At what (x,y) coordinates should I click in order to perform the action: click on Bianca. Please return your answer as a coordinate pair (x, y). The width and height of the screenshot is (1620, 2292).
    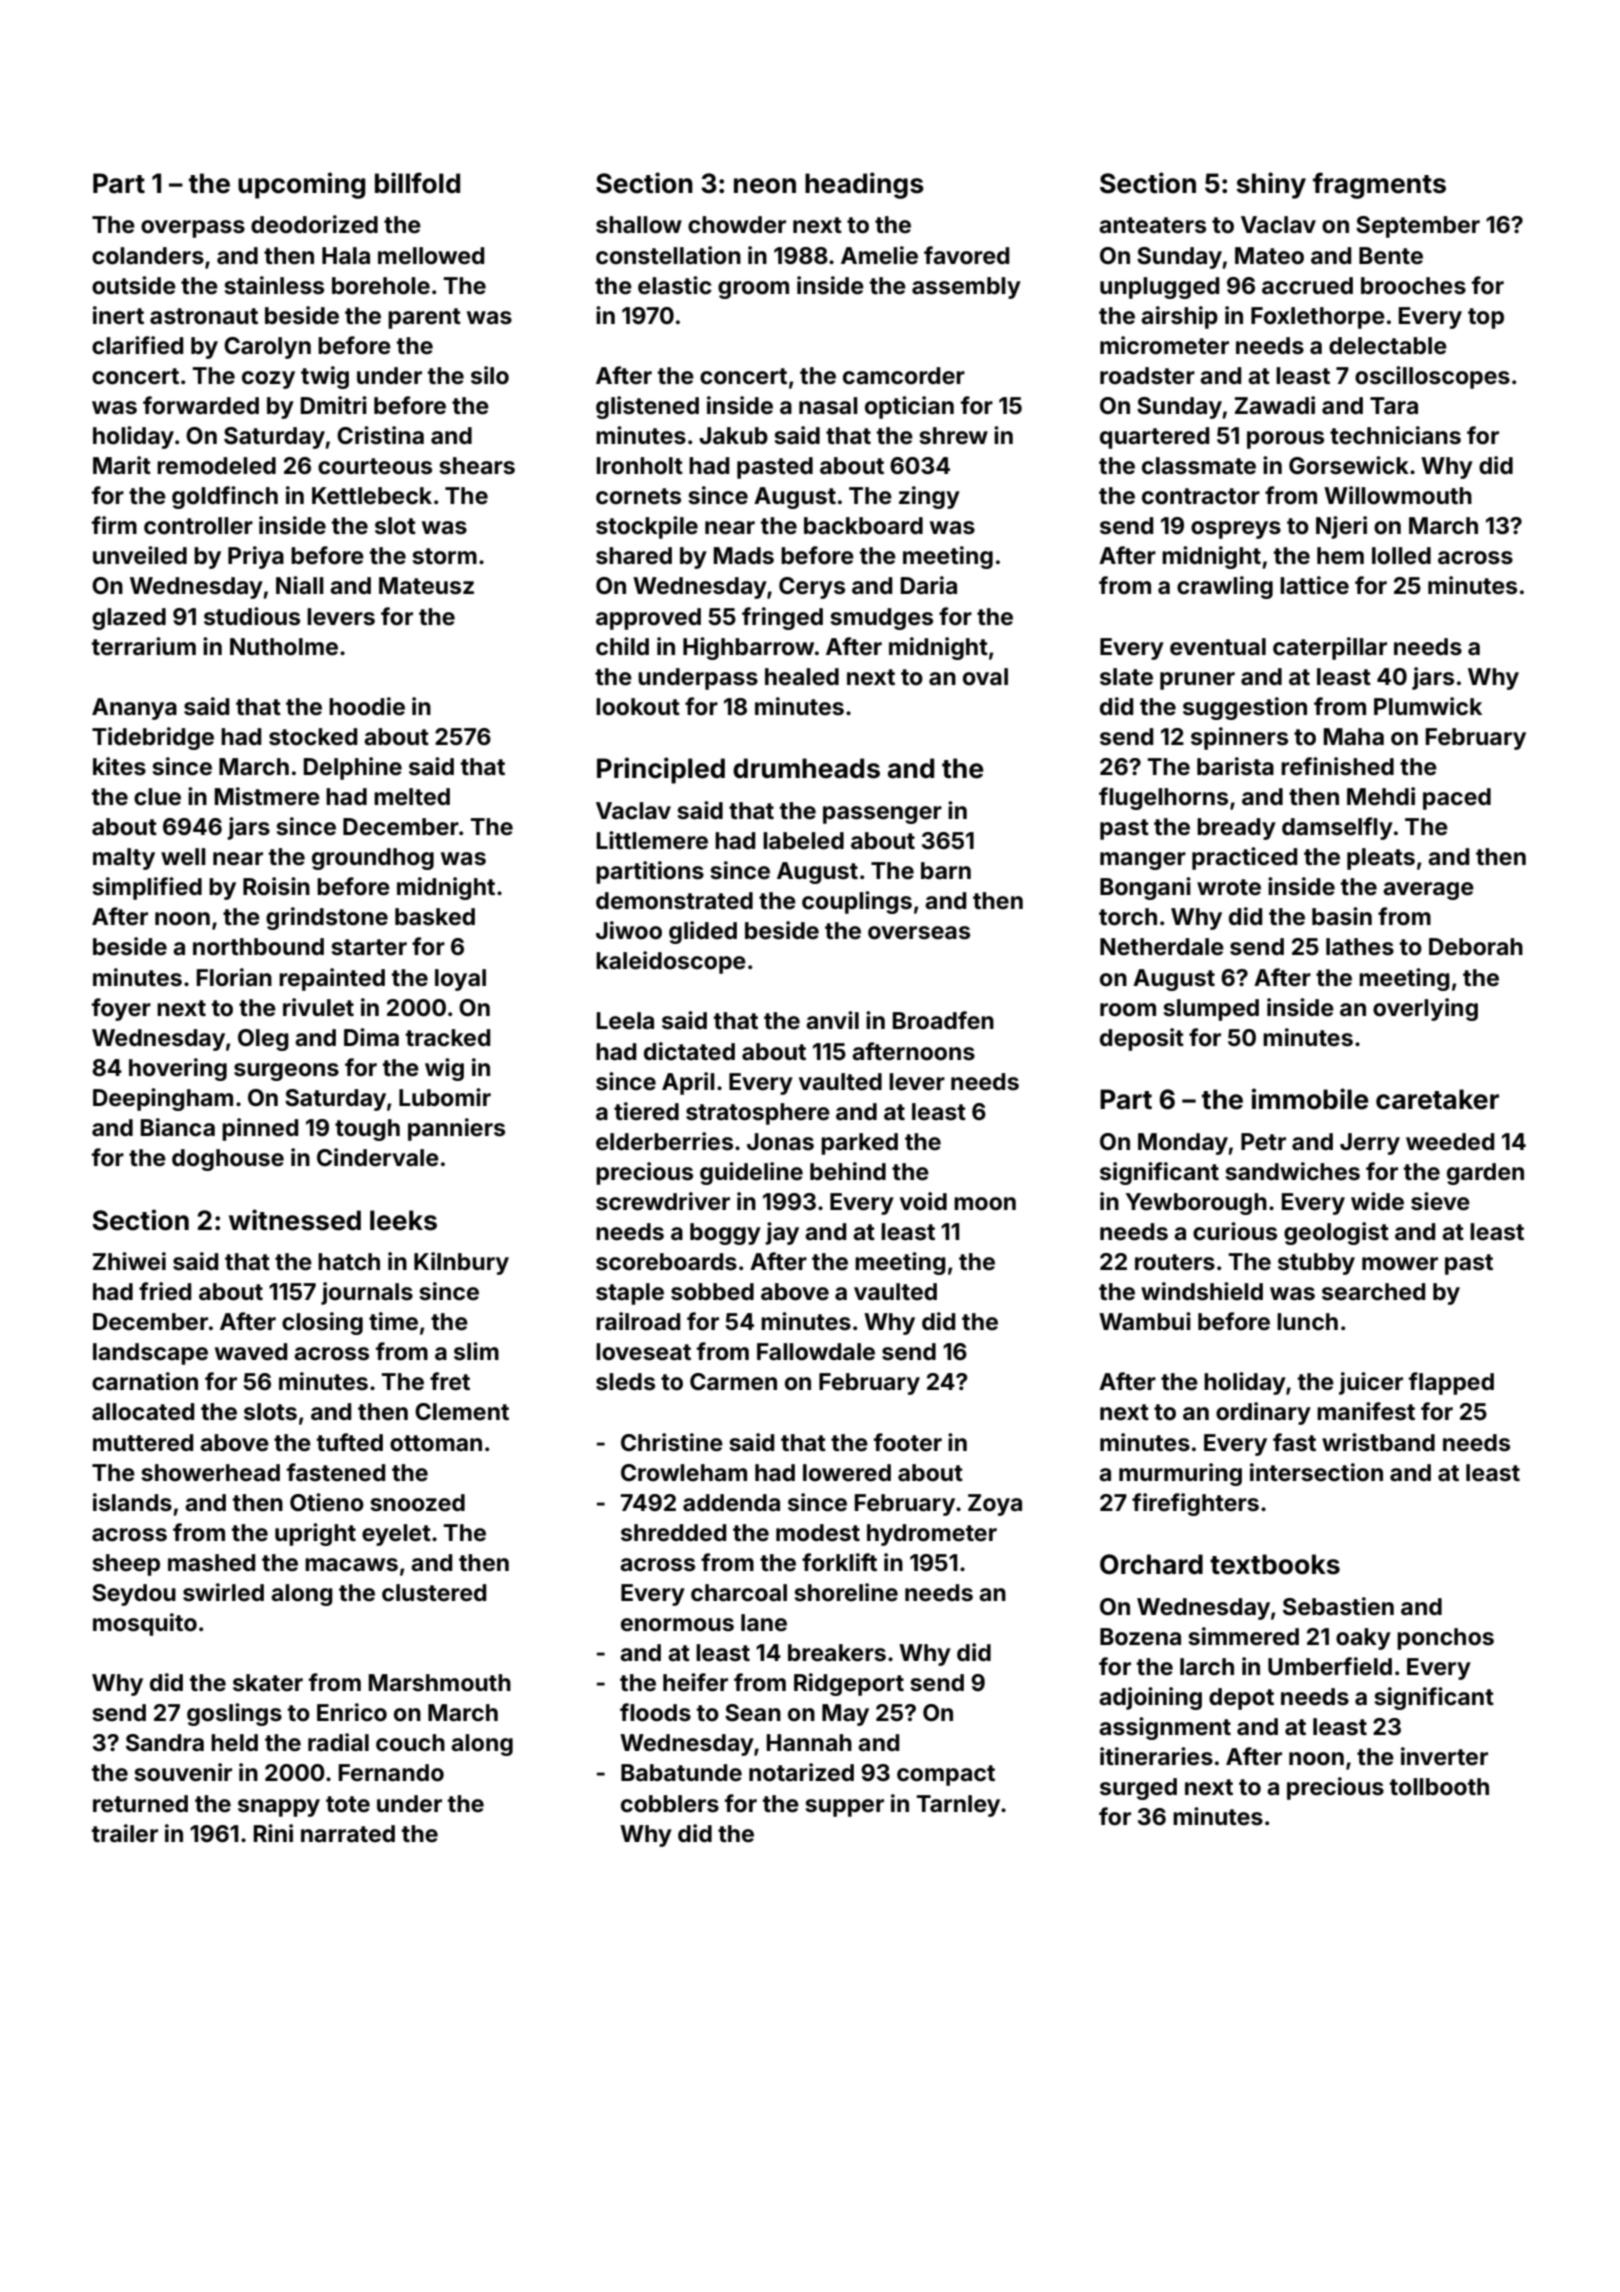
    Looking at the image, I should click on (178, 1127).
